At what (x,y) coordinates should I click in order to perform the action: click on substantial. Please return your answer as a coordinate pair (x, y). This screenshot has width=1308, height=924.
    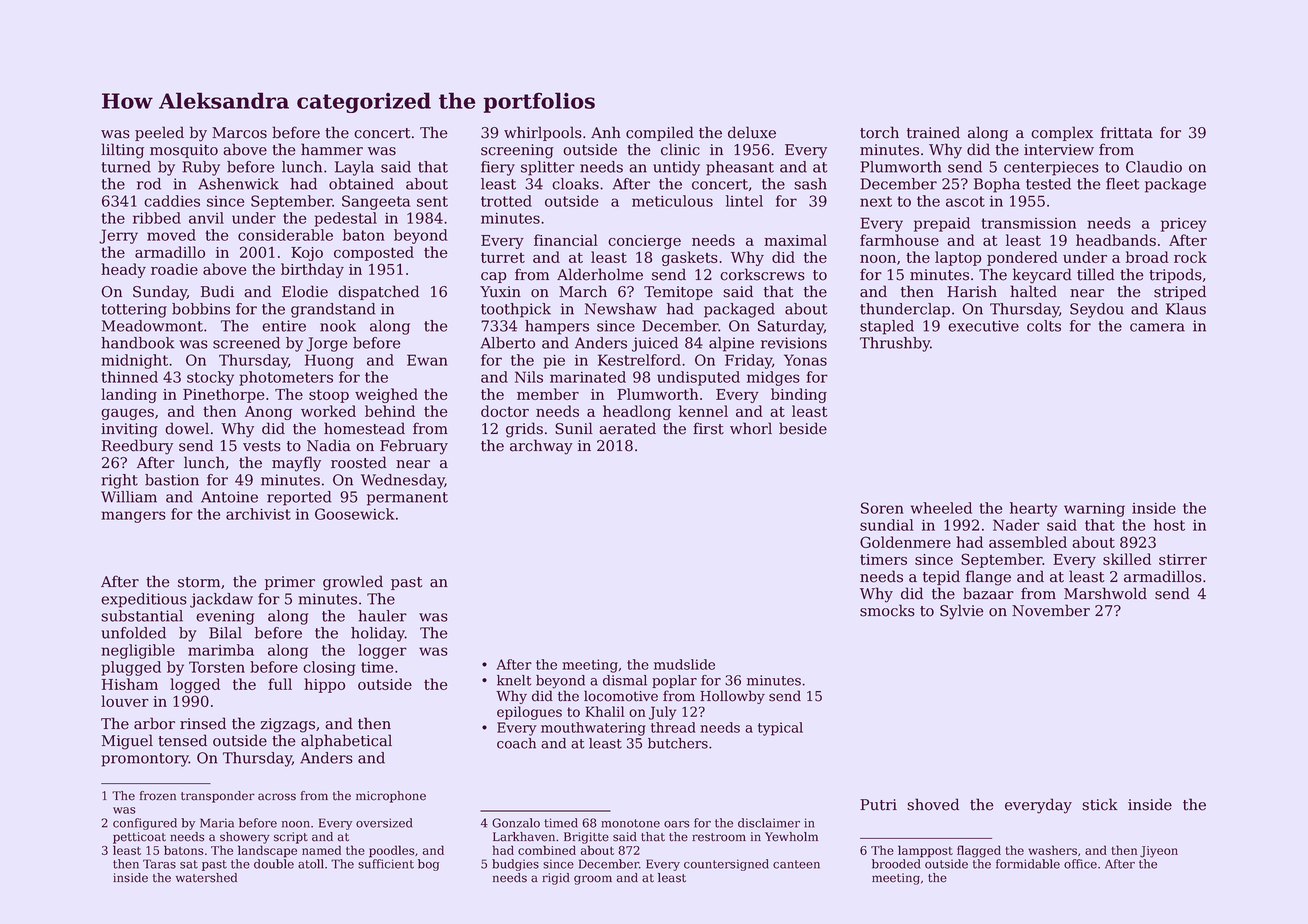
    Looking at the image, I should click on (142, 616).
